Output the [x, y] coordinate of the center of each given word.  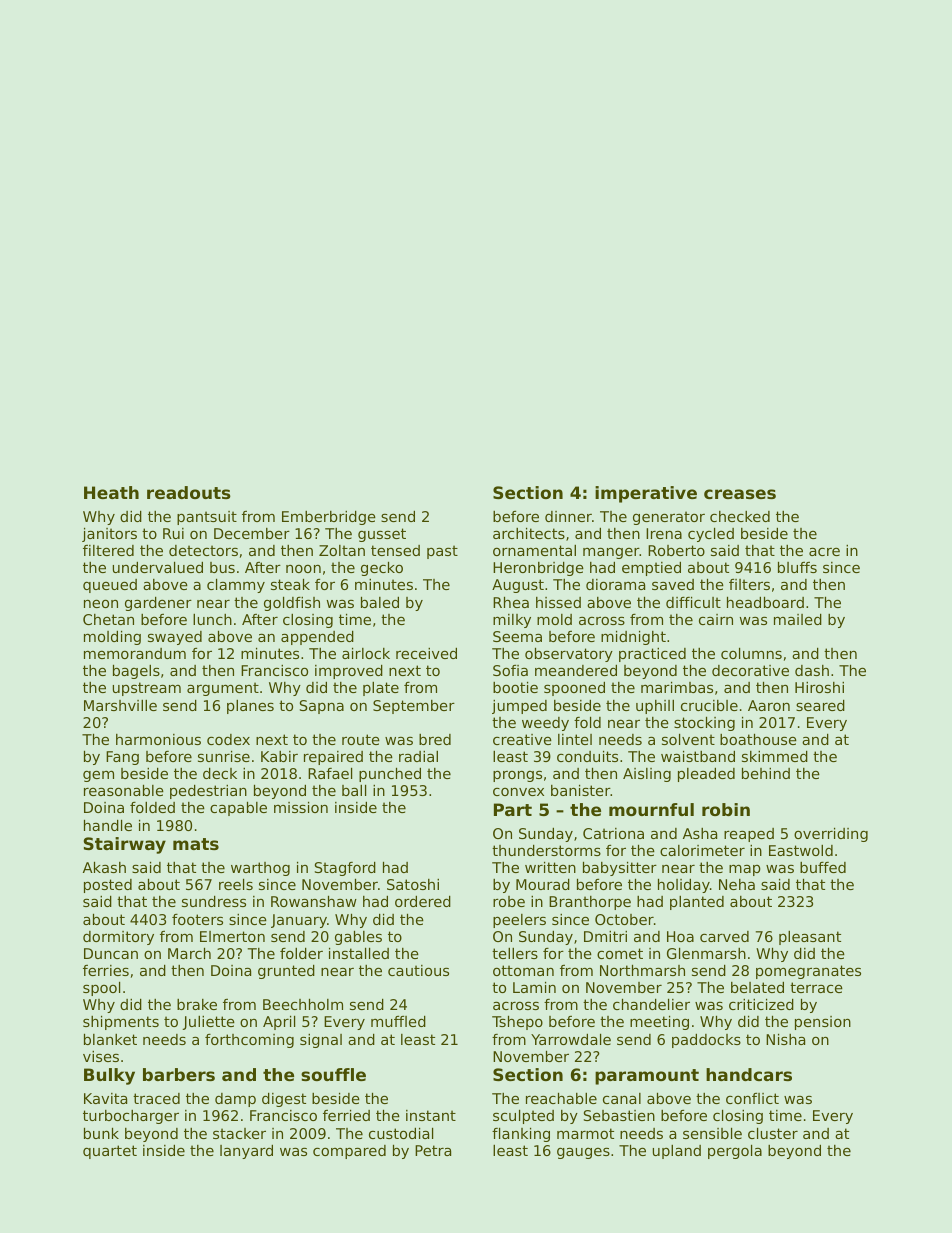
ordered [423, 901]
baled [380, 602]
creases [740, 494]
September [414, 707]
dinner [568, 516]
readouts [189, 492]
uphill [655, 707]
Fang [122, 758]
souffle [333, 1074]
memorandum [135, 653]
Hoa [680, 936]
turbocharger [131, 1117]
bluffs [797, 567]
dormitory [118, 938]
